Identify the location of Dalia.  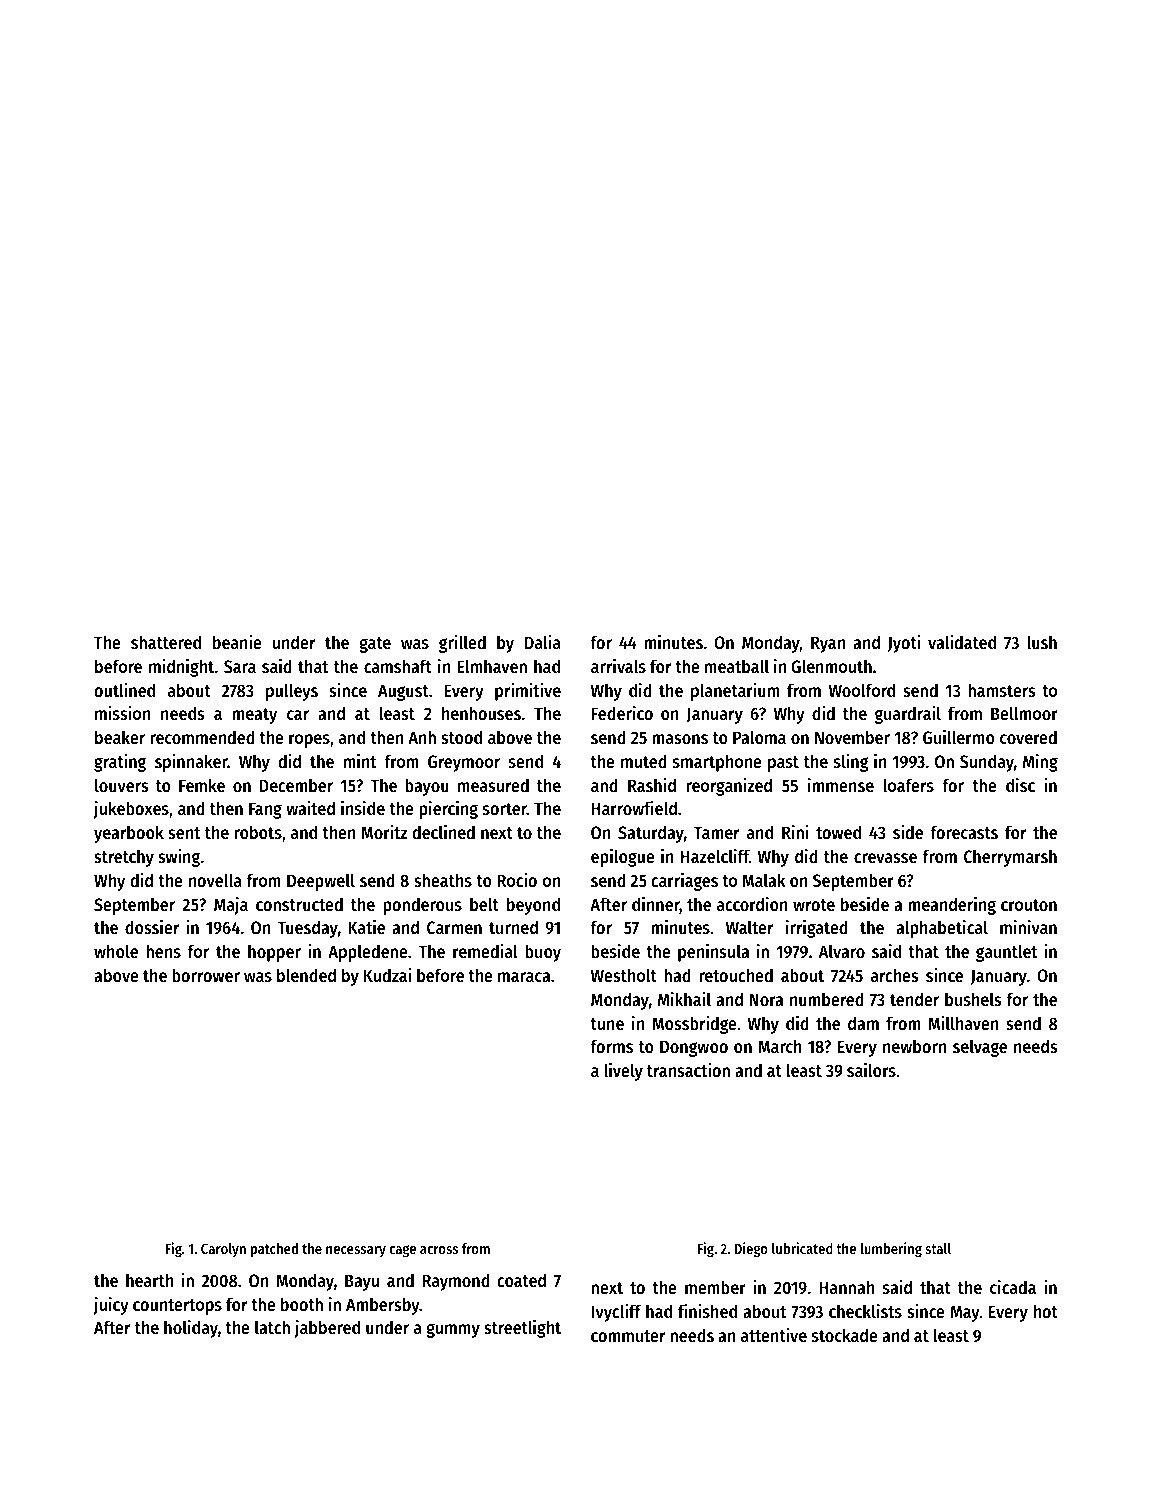
(543, 642).
